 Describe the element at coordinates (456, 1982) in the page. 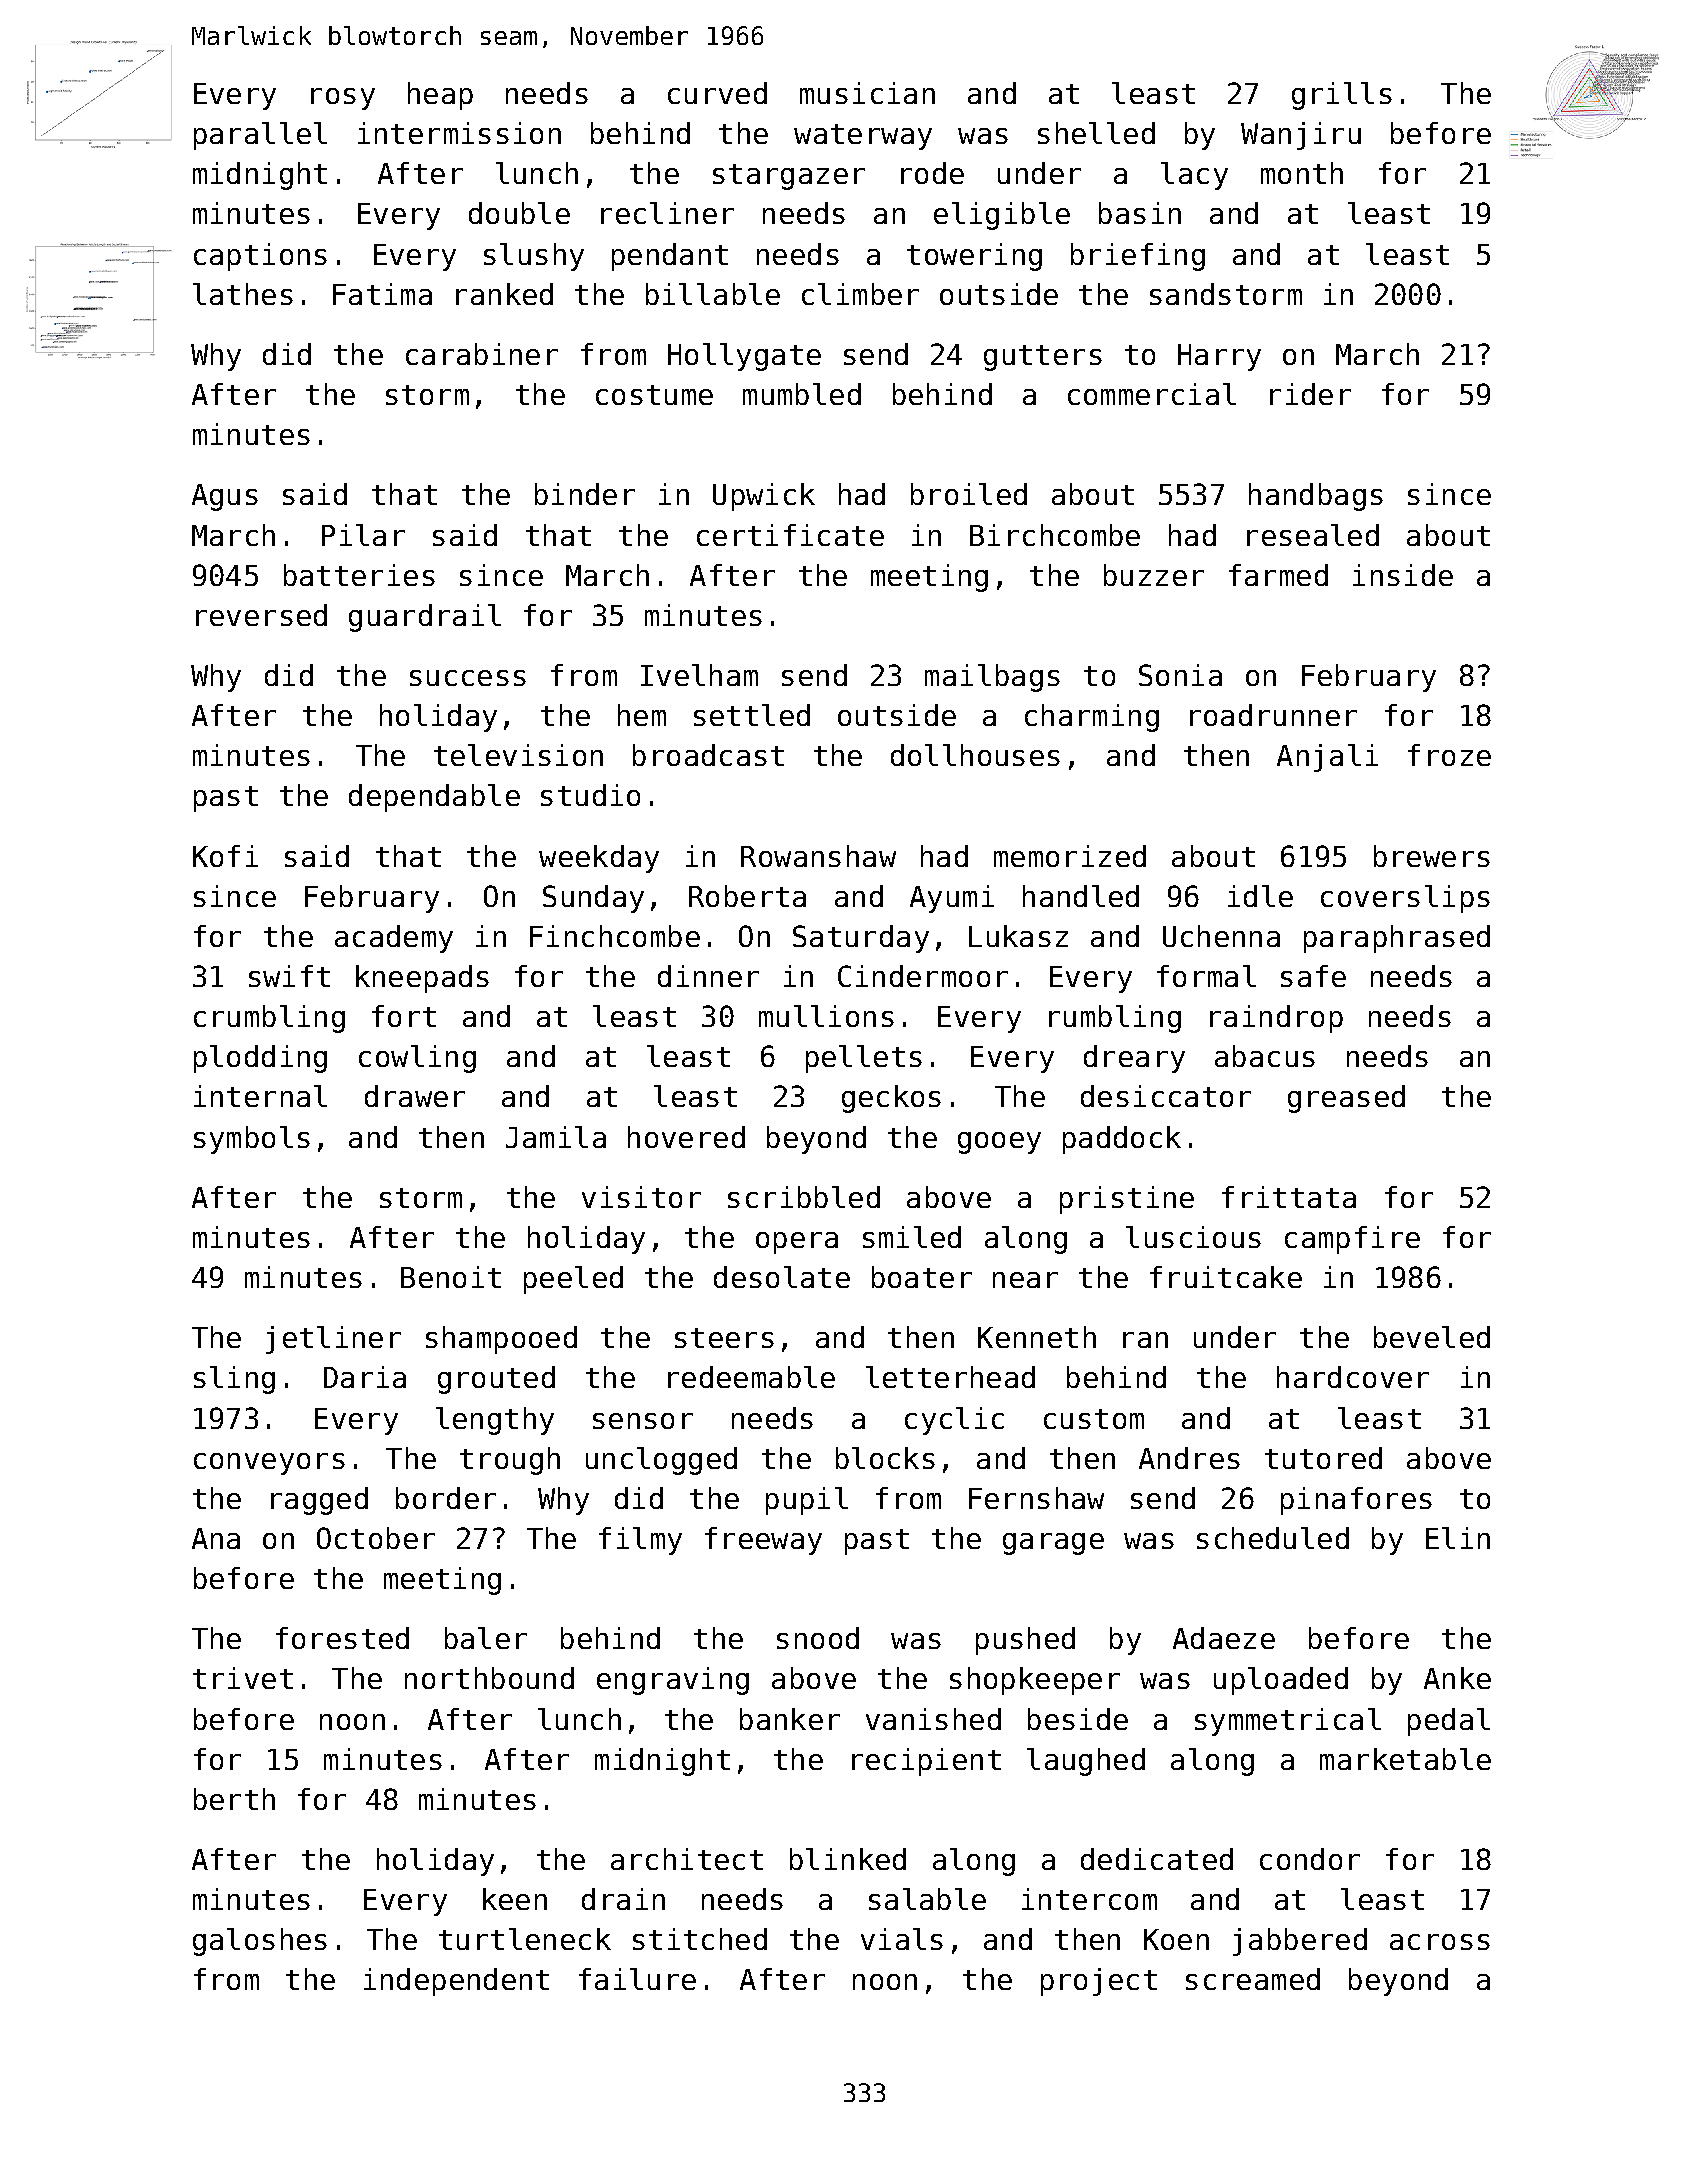

I see `independent` at that location.
